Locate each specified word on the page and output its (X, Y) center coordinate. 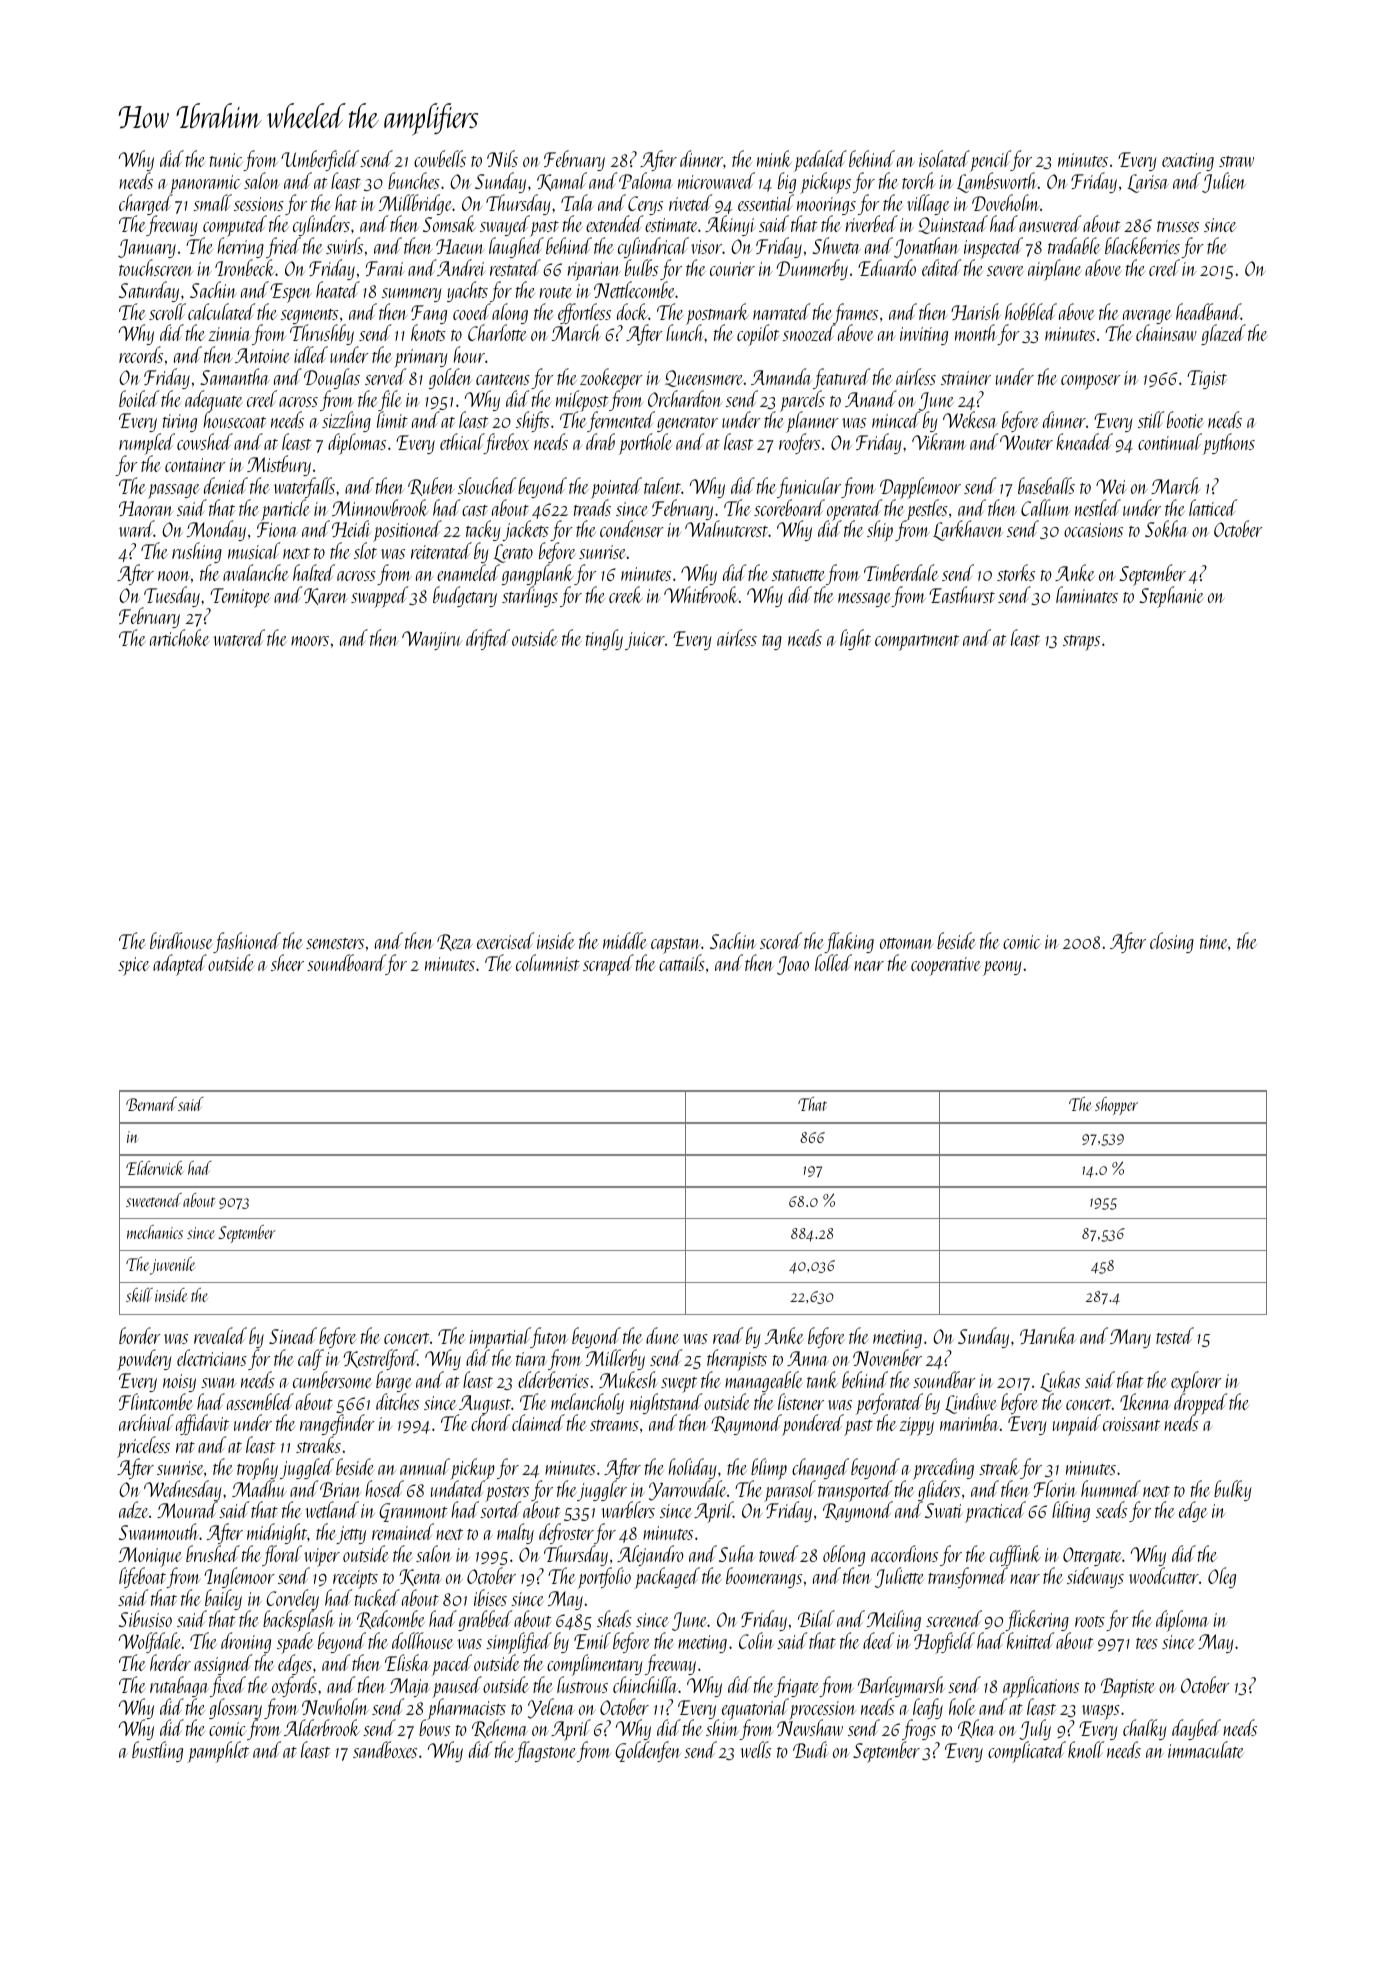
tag (772, 642)
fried (283, 248)
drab (600, 442)
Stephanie (1171, 597)
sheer (287, 962)
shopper (1116, 1106)
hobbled (1031, 311)
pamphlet (218, 1752)
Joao (793, 965)
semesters (335, 943)
